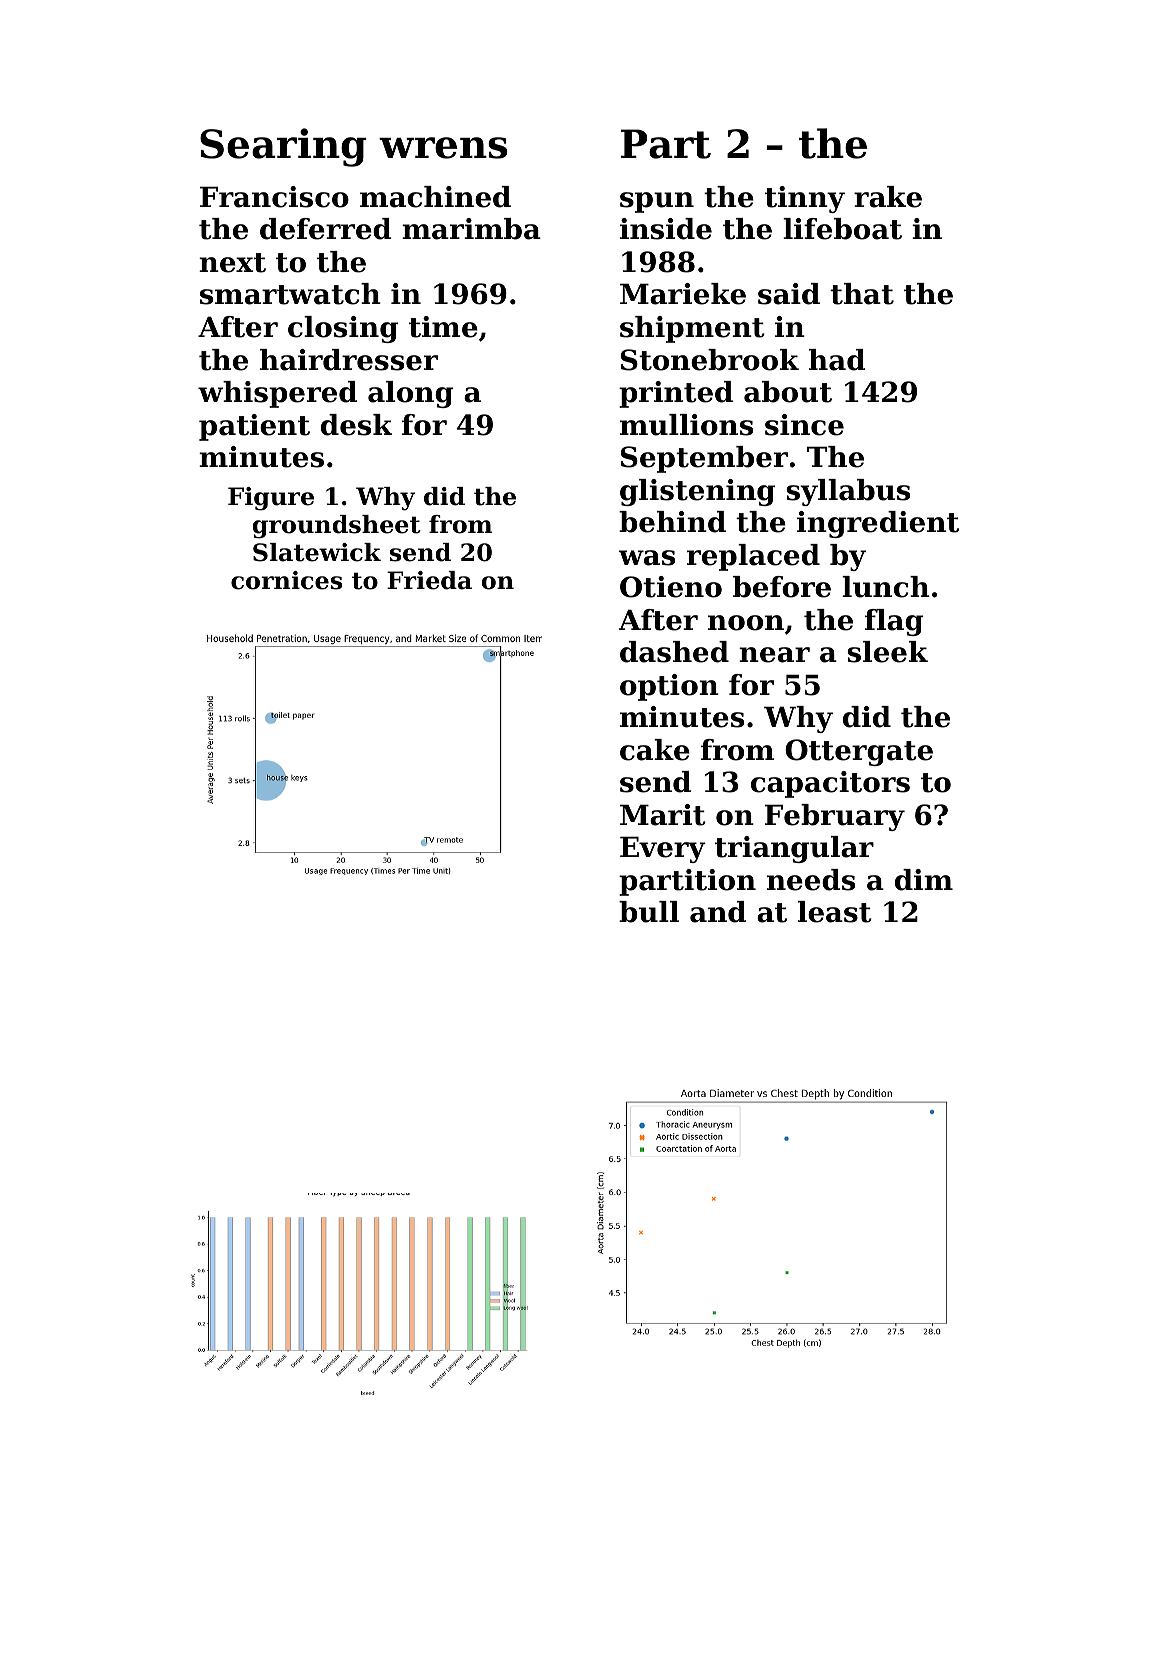 Image resolution: width=1165 pixels, height=1654 pixels. Describe the element at coordinates (888, 197) in the page. I see `rake` at that location.
